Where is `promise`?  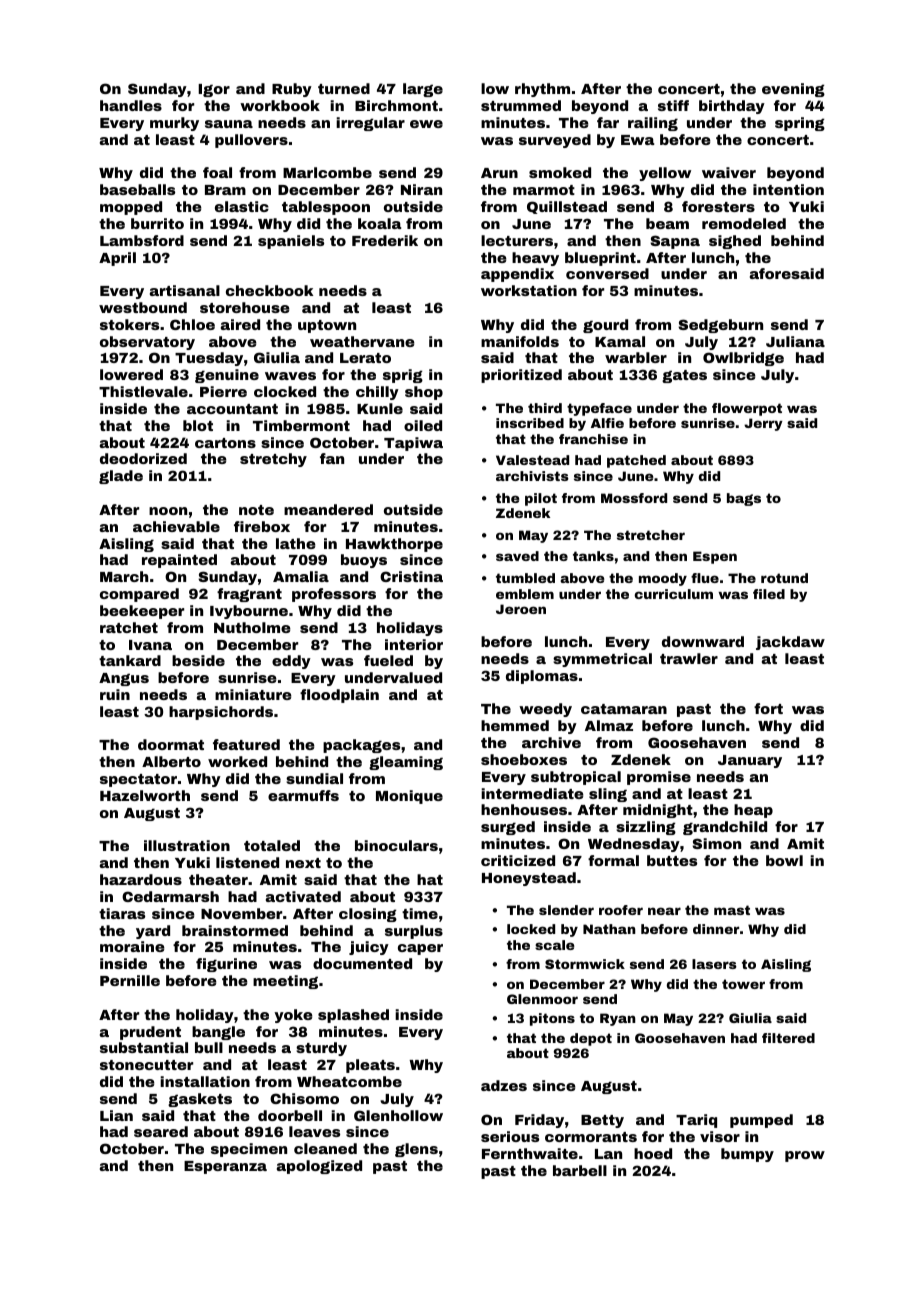
promise is located at coordinates (659, 778).
